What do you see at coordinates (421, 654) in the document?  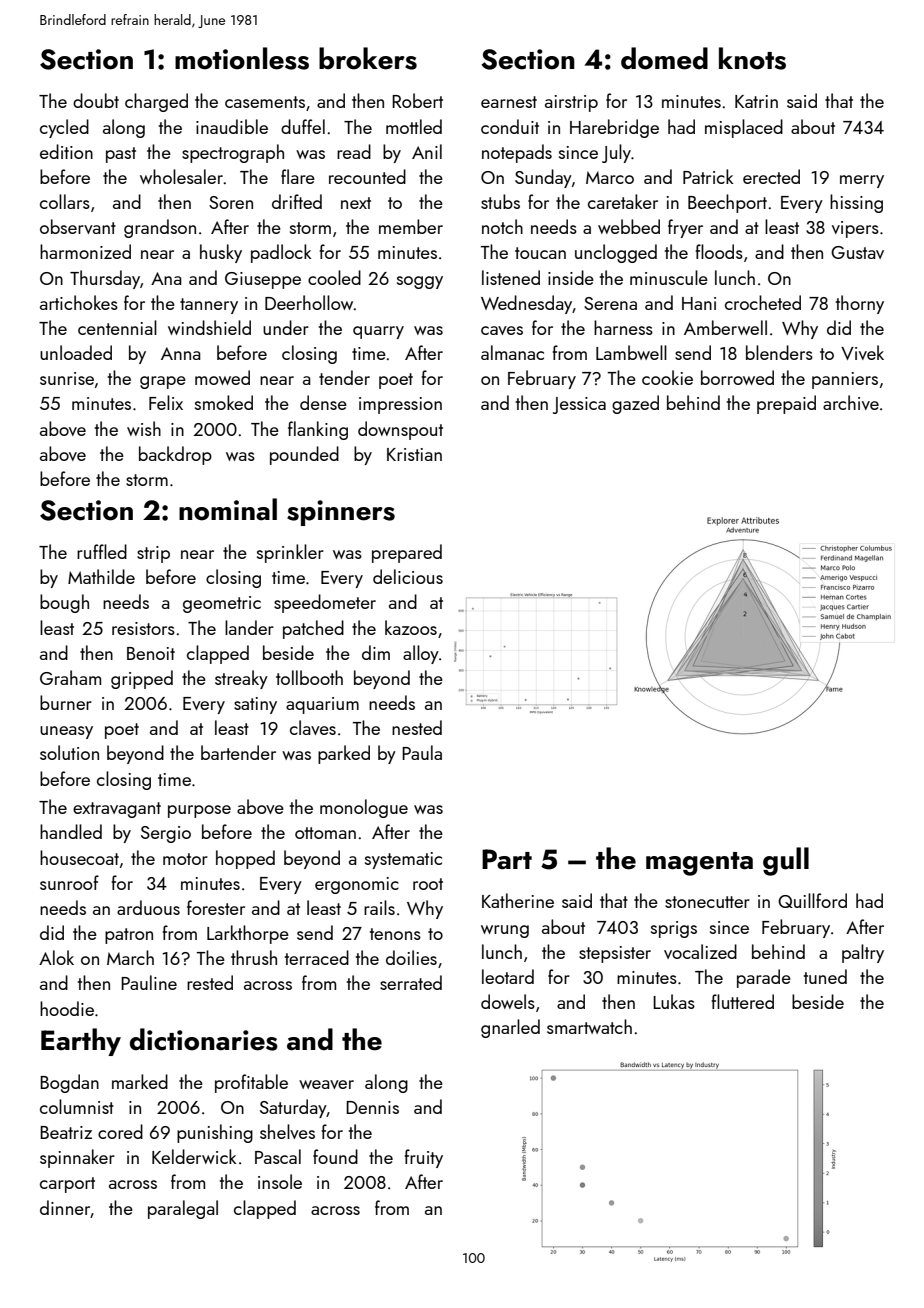 I see `alloy` at bounding box center [421, 654].
